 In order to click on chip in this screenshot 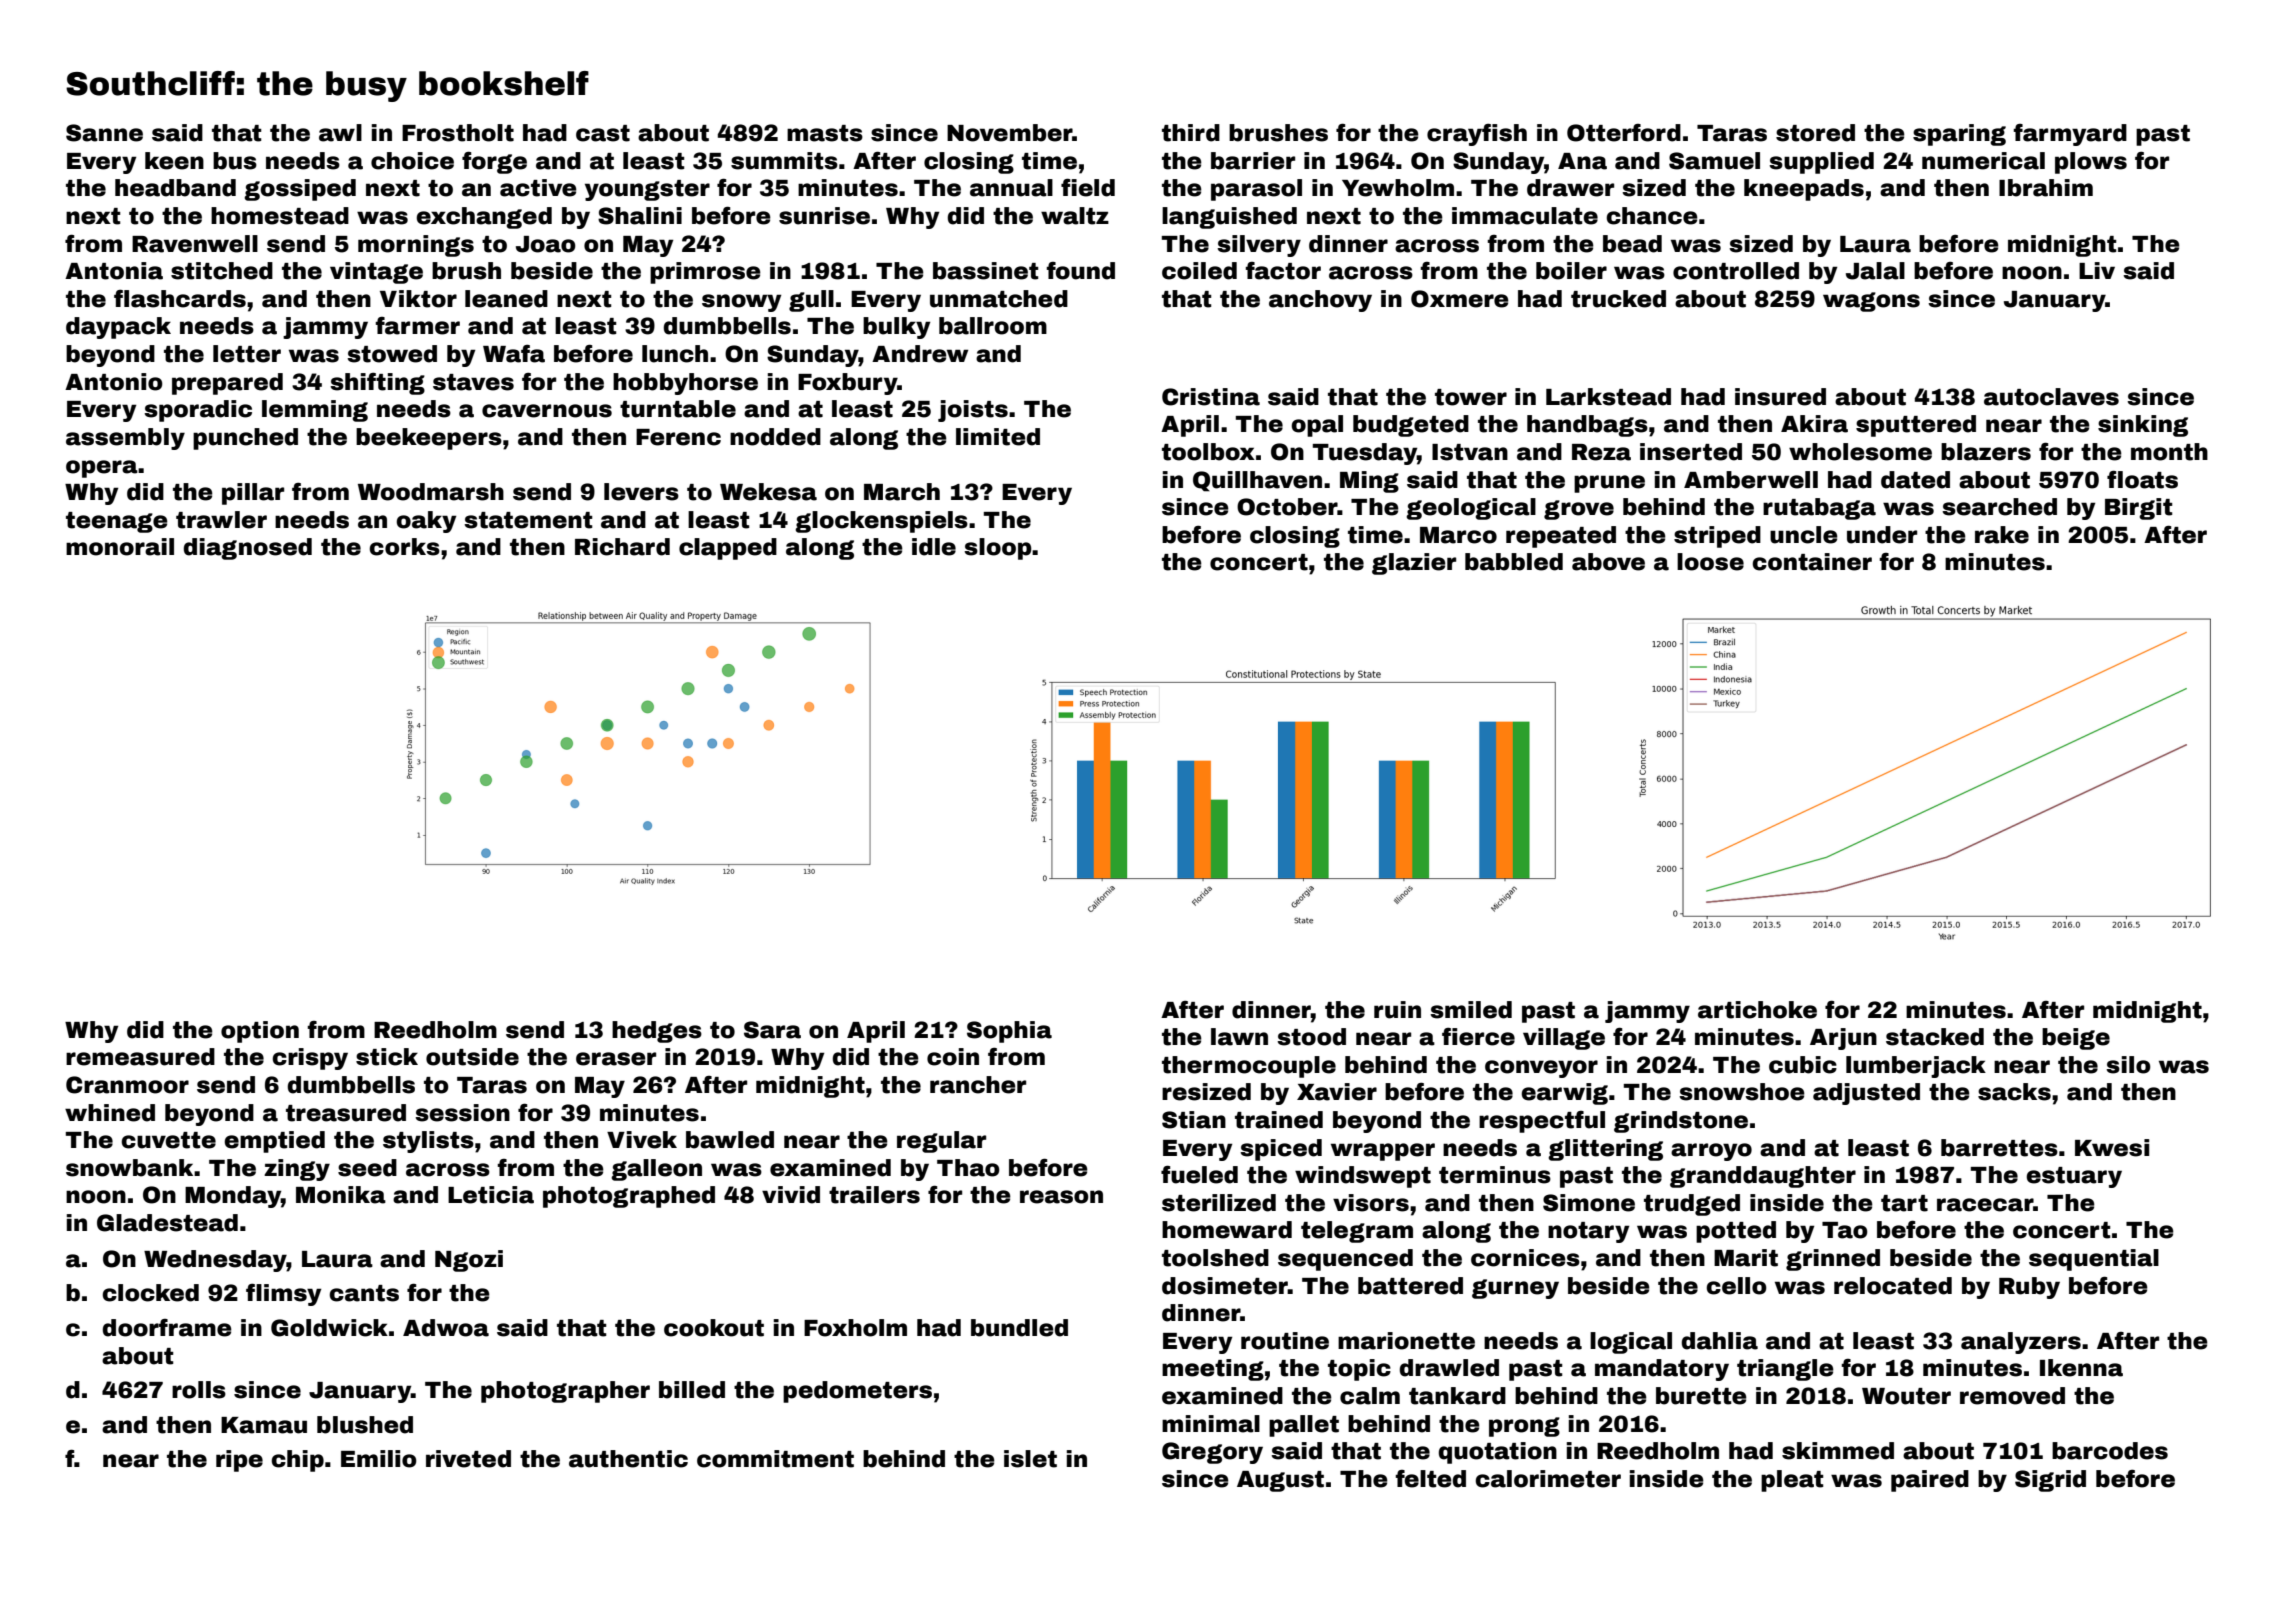, I will do `click(297, 1461)`.
